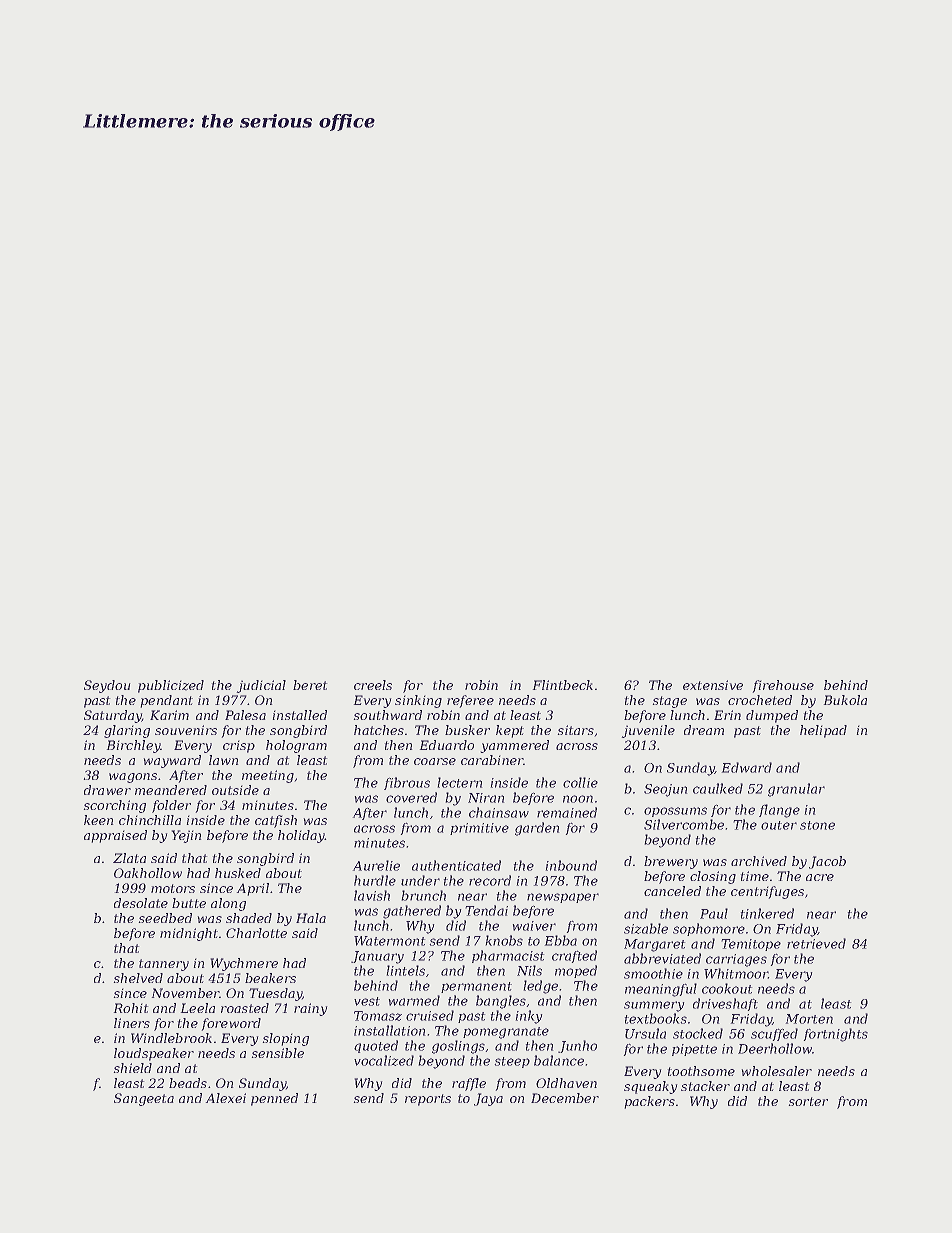 The height and width of the screenshot is (1233, 952). What do you see at coordinates (256, 933) in the screenshot?
I see `Charlotte` at bounding box center [256, 933].
